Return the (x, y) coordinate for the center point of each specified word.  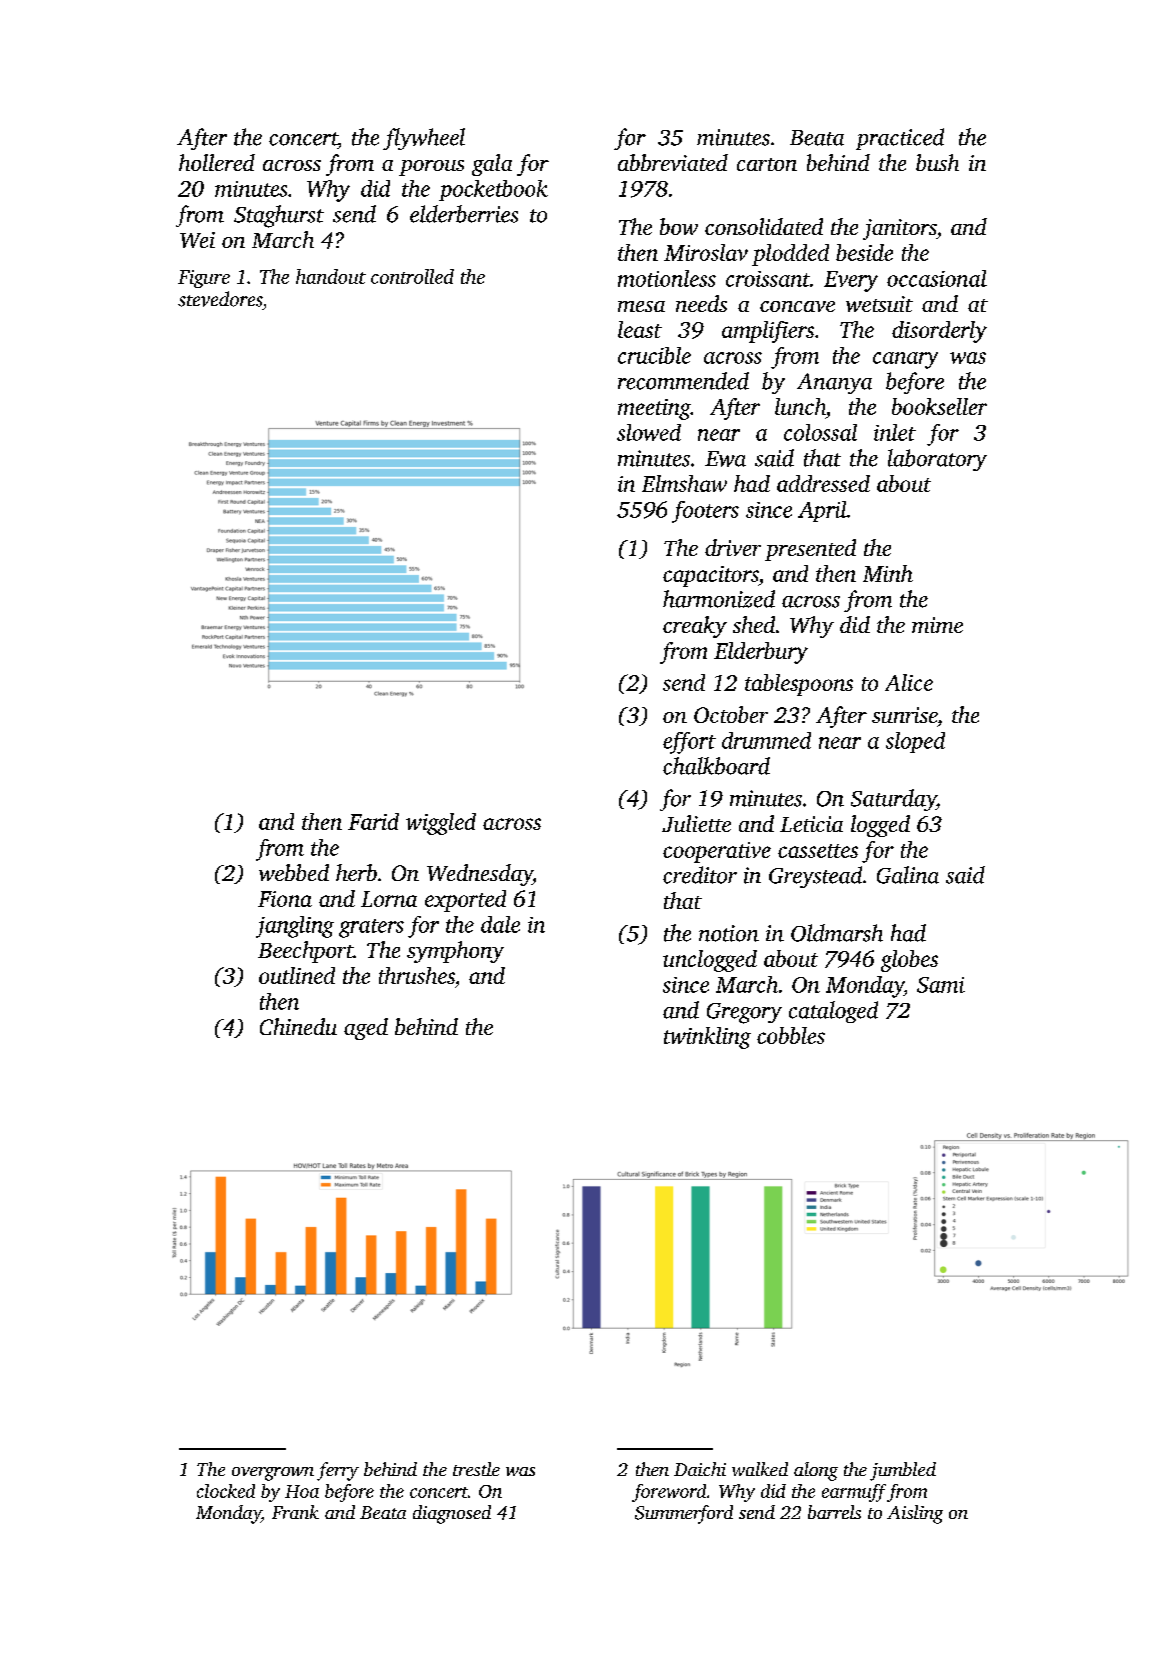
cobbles (791, 1035)
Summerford (684, 1514)
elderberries (464, 214)
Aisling (915, 1514)
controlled (412, 276)
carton (767, 164)
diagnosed (452, 1514)
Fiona (285, 899)
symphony (455, 952)
